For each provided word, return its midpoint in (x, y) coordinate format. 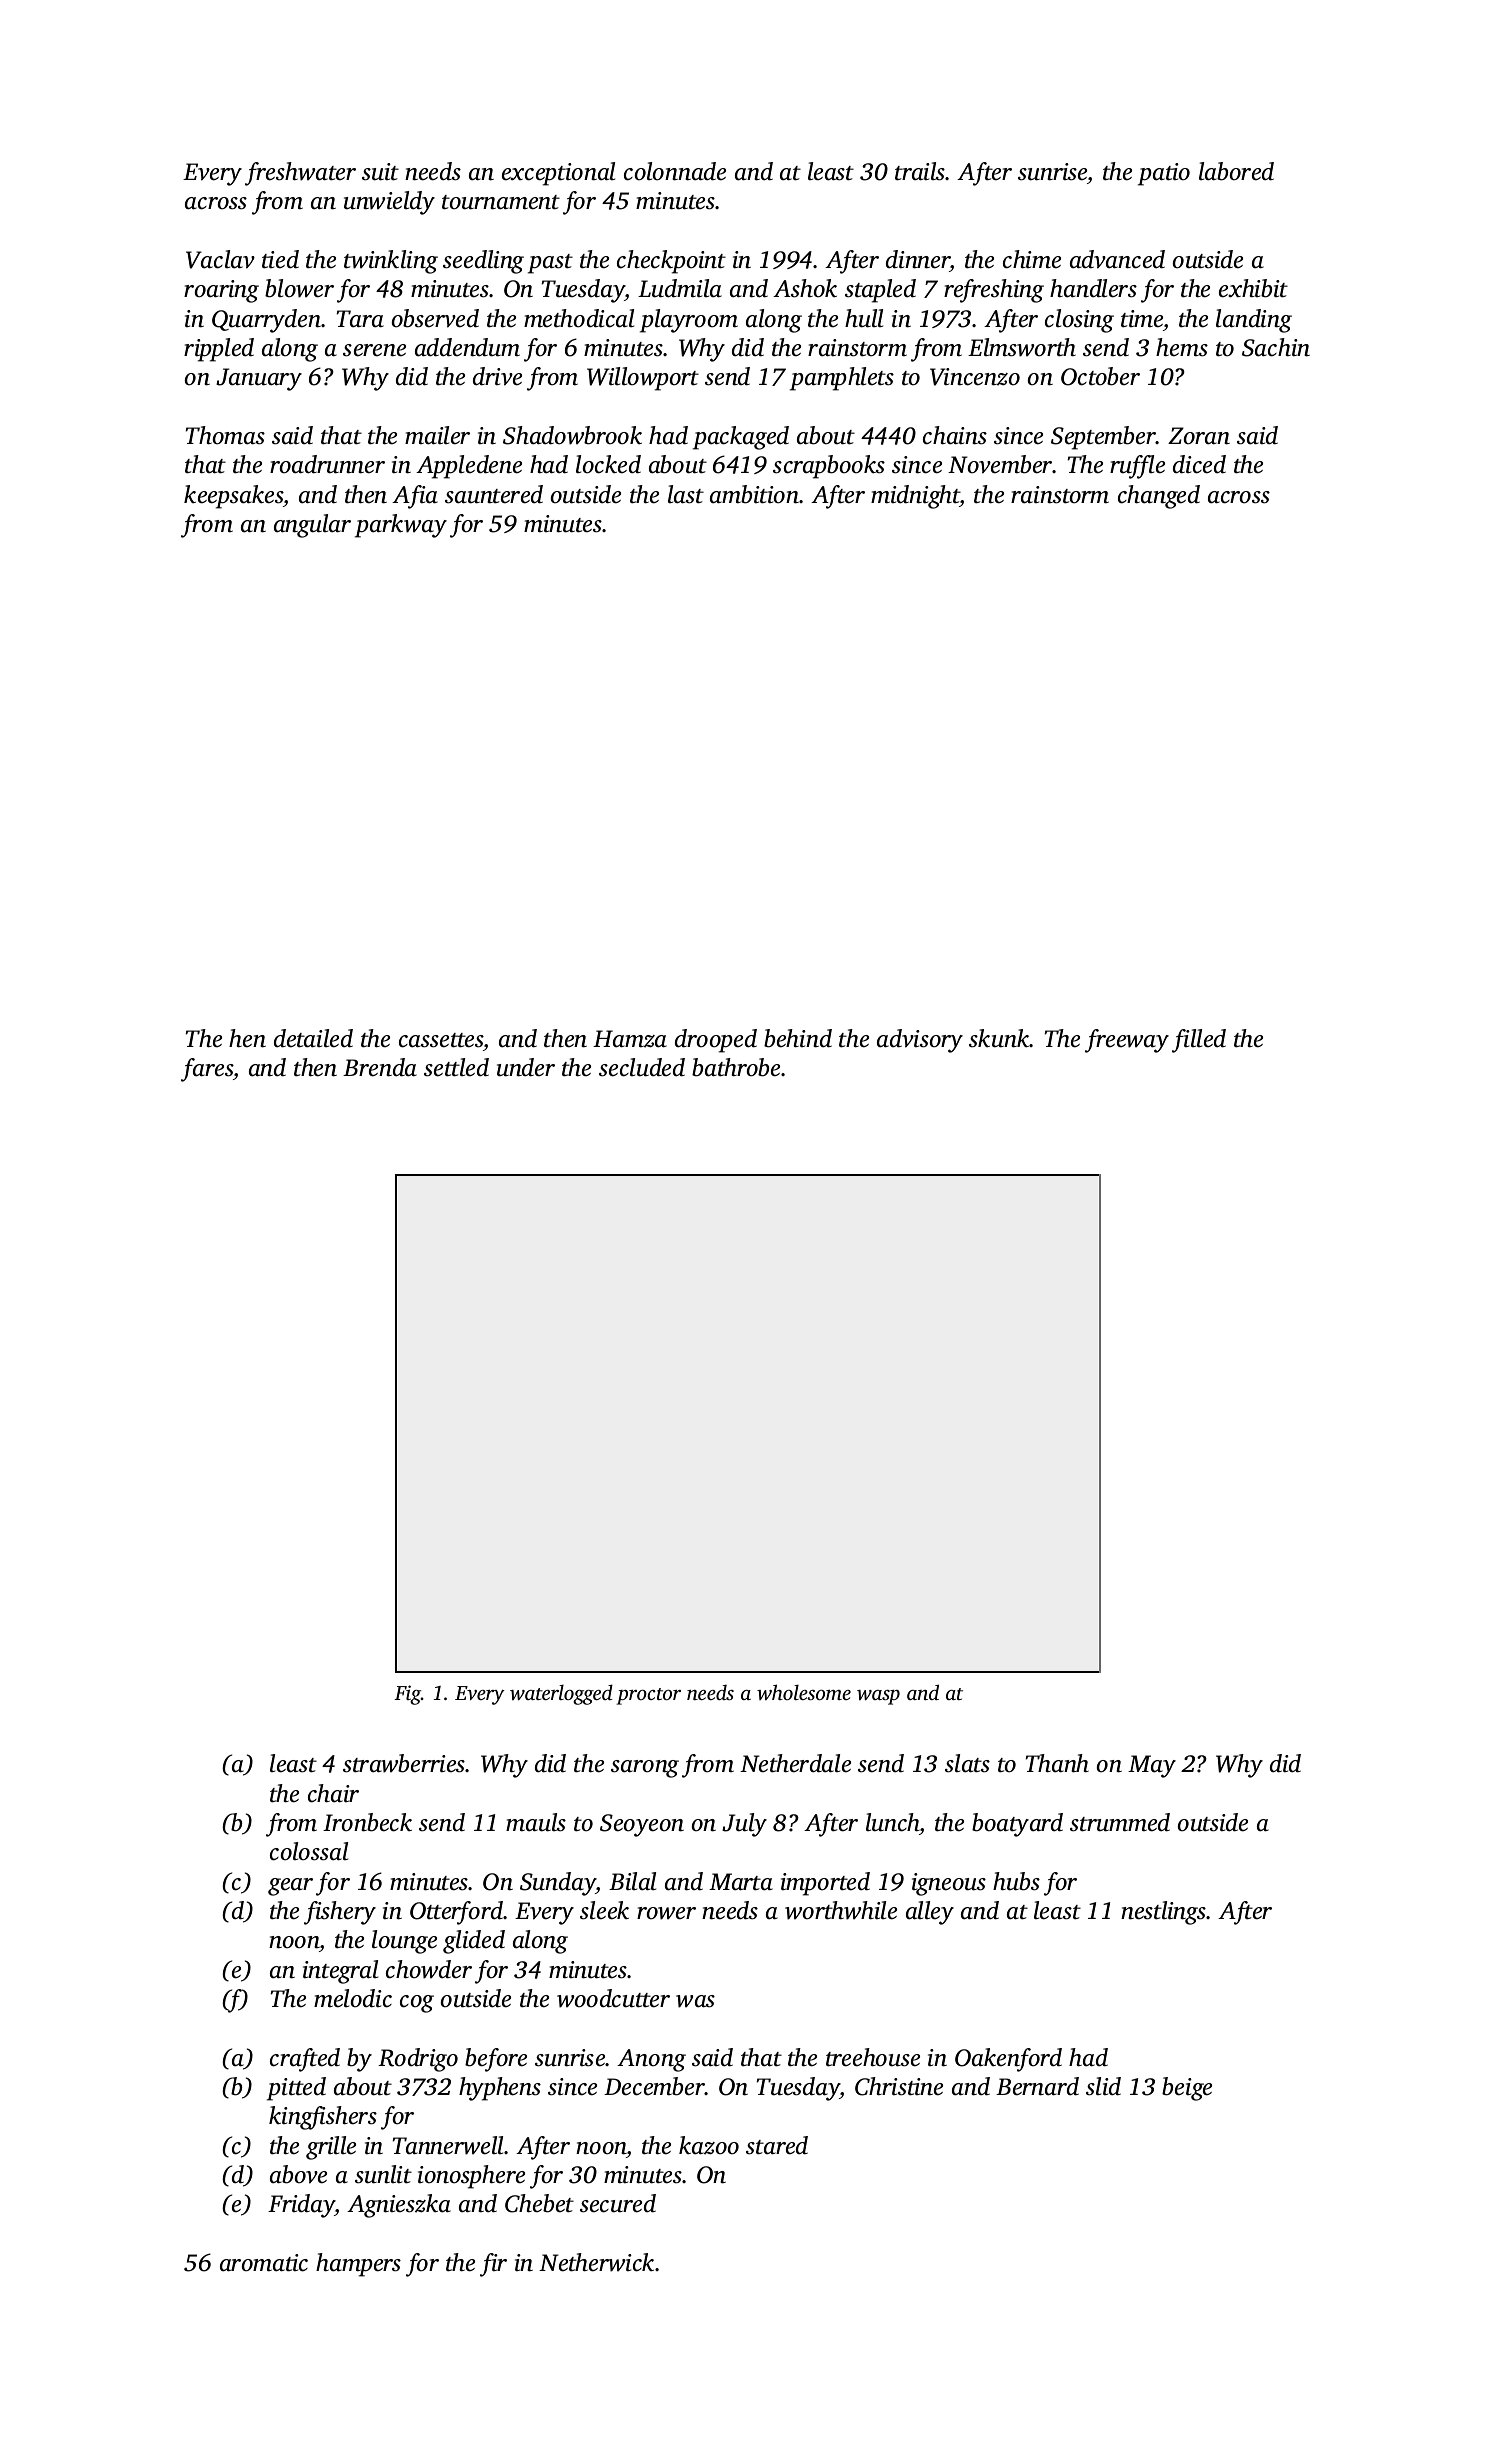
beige (1187, 2089)
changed (1159, 497)
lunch (893, 1822)
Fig (407, 1695)
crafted (305, 2060)
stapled (880, 291)
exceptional (558, 174)
